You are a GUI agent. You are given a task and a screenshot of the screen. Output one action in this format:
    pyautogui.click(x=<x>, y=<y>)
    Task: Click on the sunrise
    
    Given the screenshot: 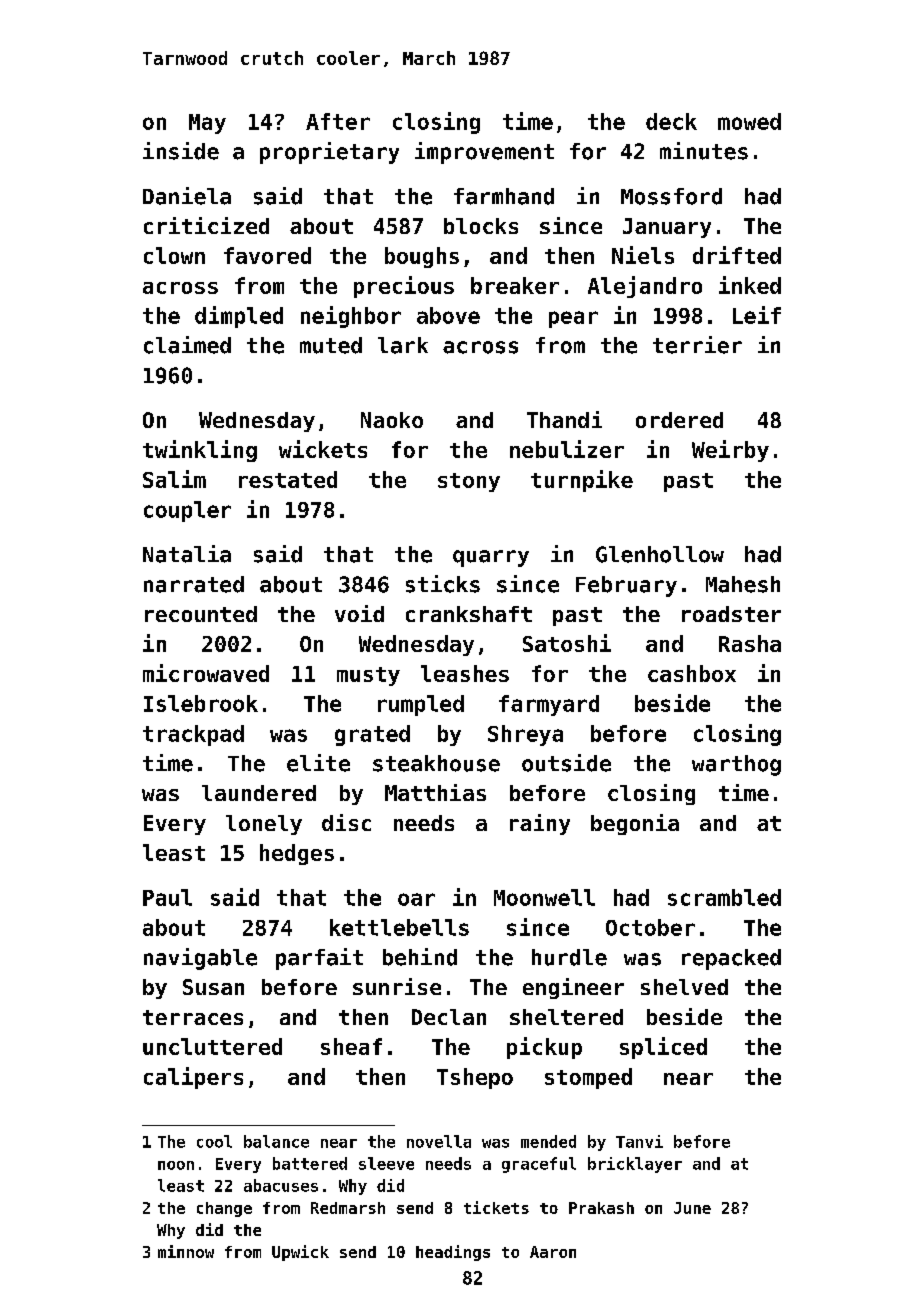 What is the action you would take?
    pyautogui.click(x=397, y=986)
